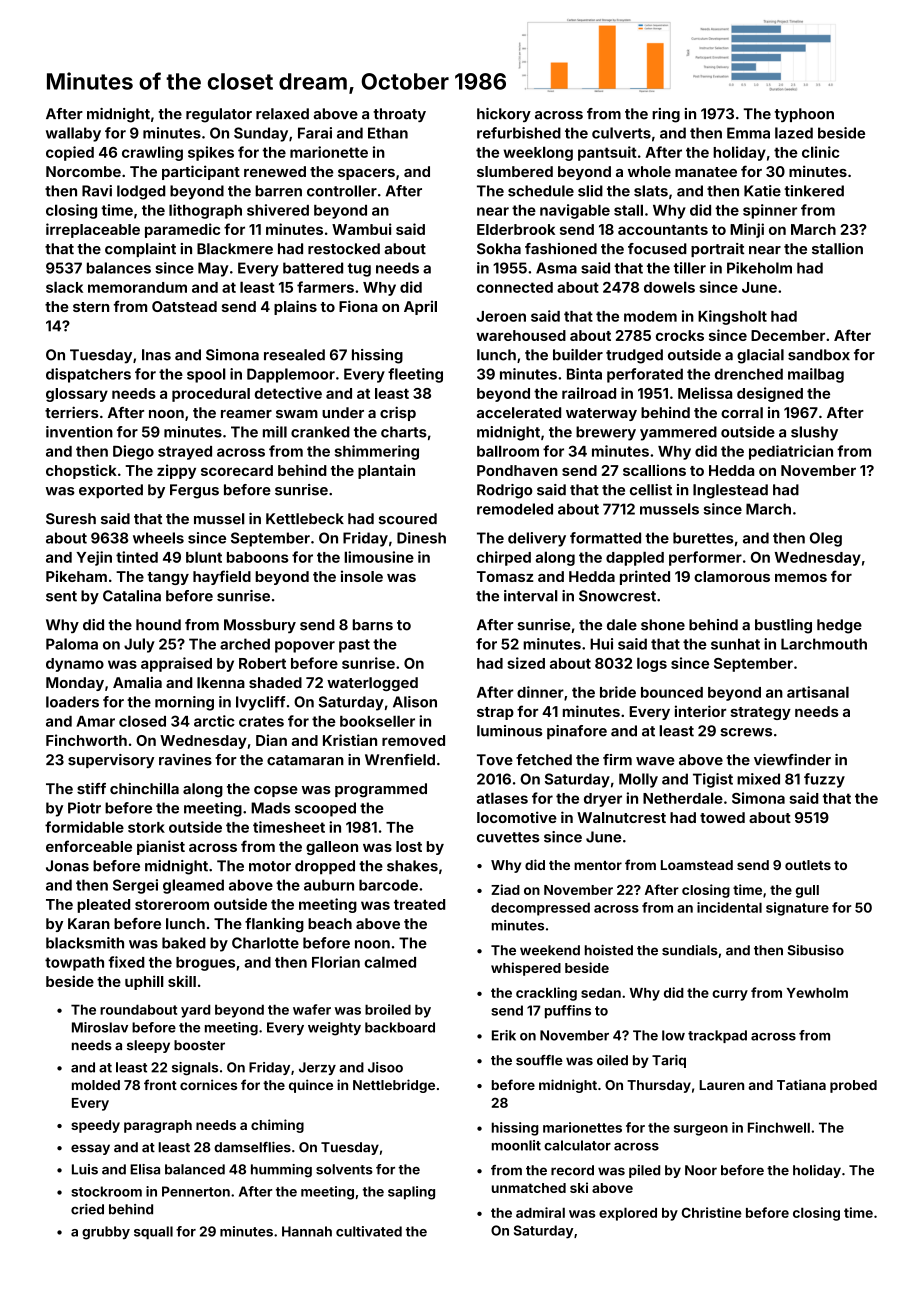 This screenshot has width=924, height=1314. What do you see at coordinates (344, 249) in the screenshot?
I see `restocked` at bounding box center [344, 249].
